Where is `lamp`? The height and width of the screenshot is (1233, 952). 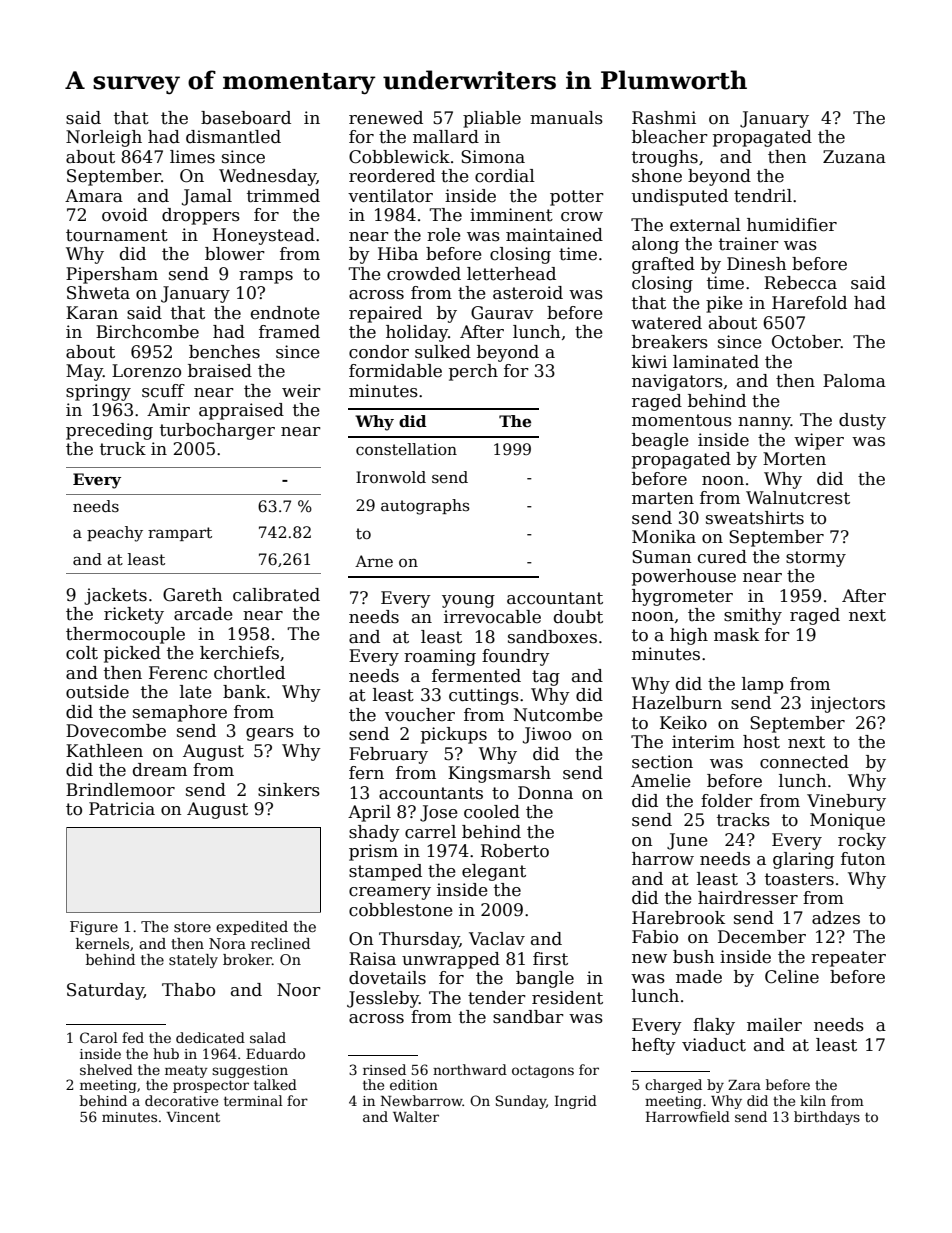
lamp is located at coordinates (762, 685).
